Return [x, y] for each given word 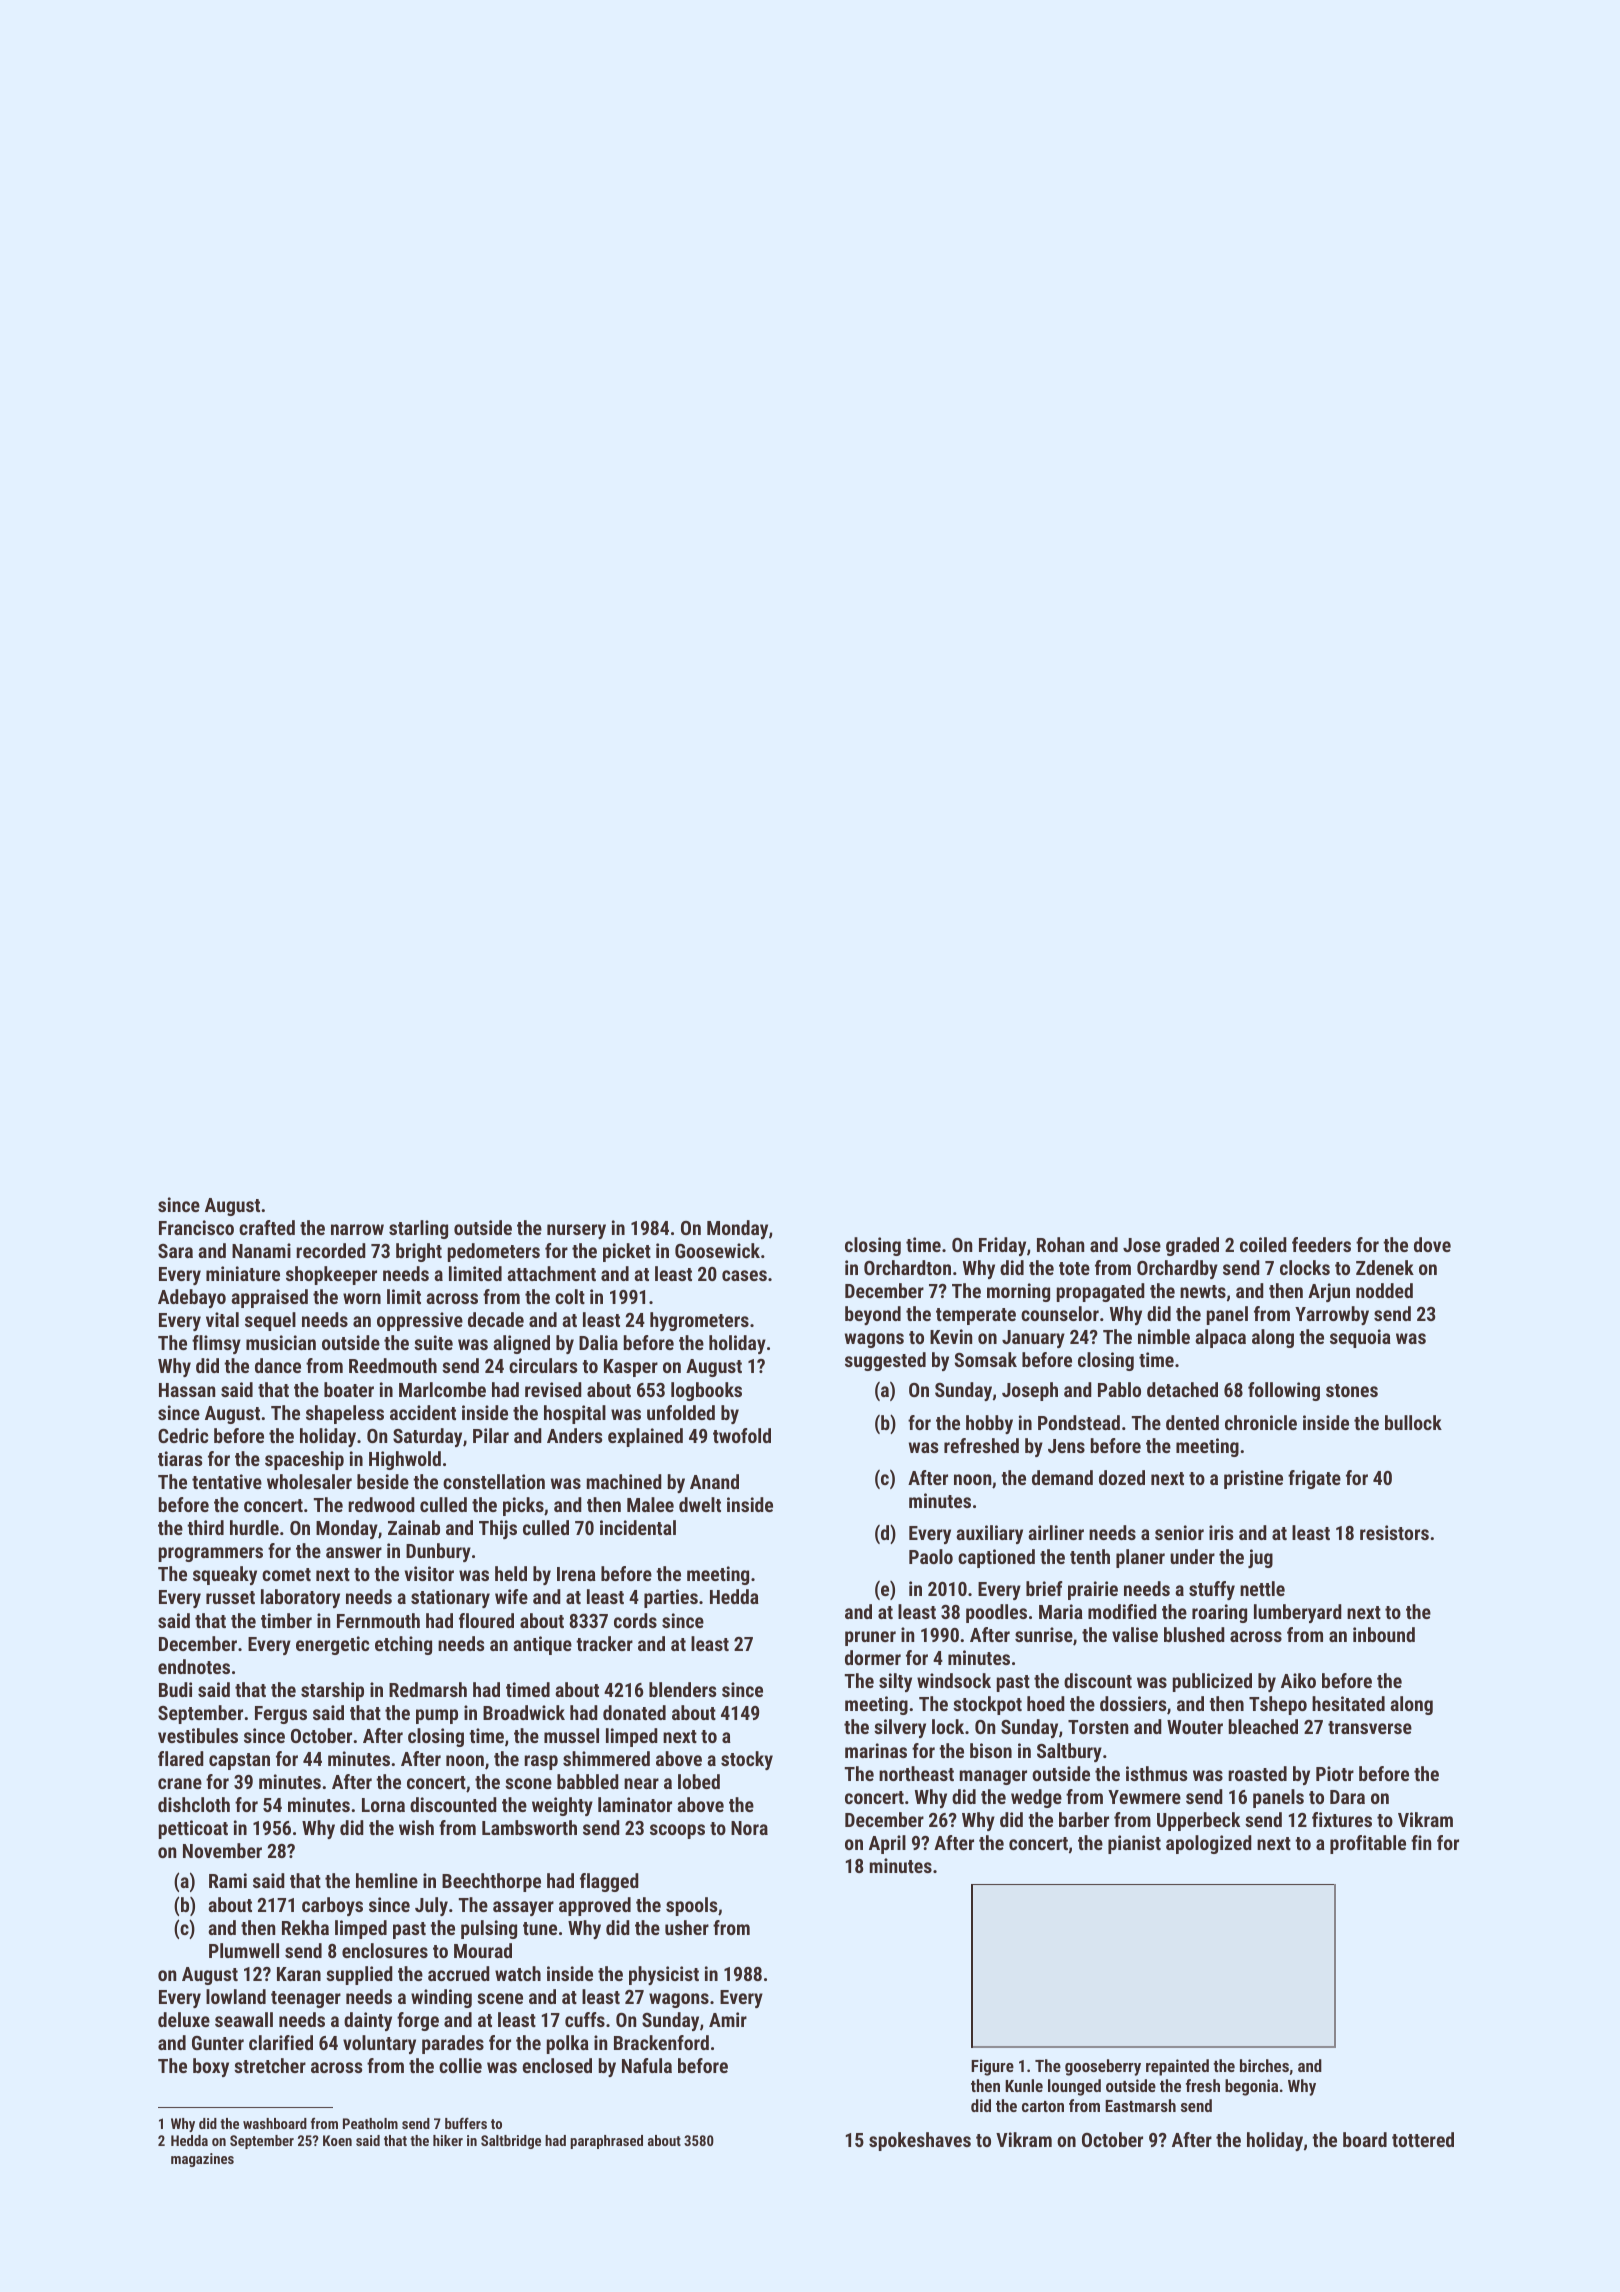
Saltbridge [511, 2142]
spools [691, 1906]
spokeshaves [920, 2141]
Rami [228, 1880]
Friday [1002, 1246]
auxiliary [989, 1534]
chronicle [1261, 1422]
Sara [175, 1251]
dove [1432, 1244]
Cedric [183, 1435]
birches [1264, 2065]
